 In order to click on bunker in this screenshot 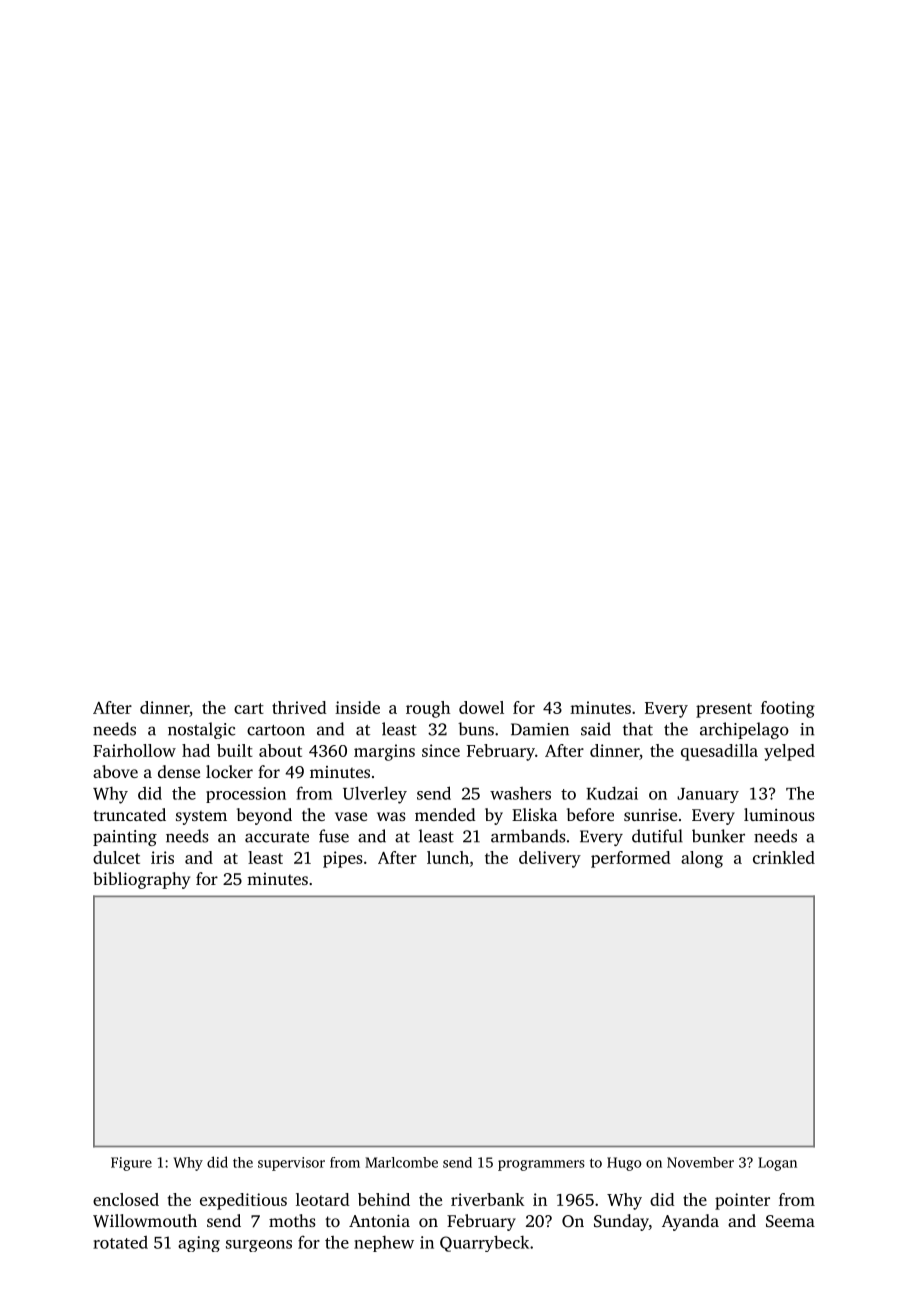, I will do `click(718, 836)`.
